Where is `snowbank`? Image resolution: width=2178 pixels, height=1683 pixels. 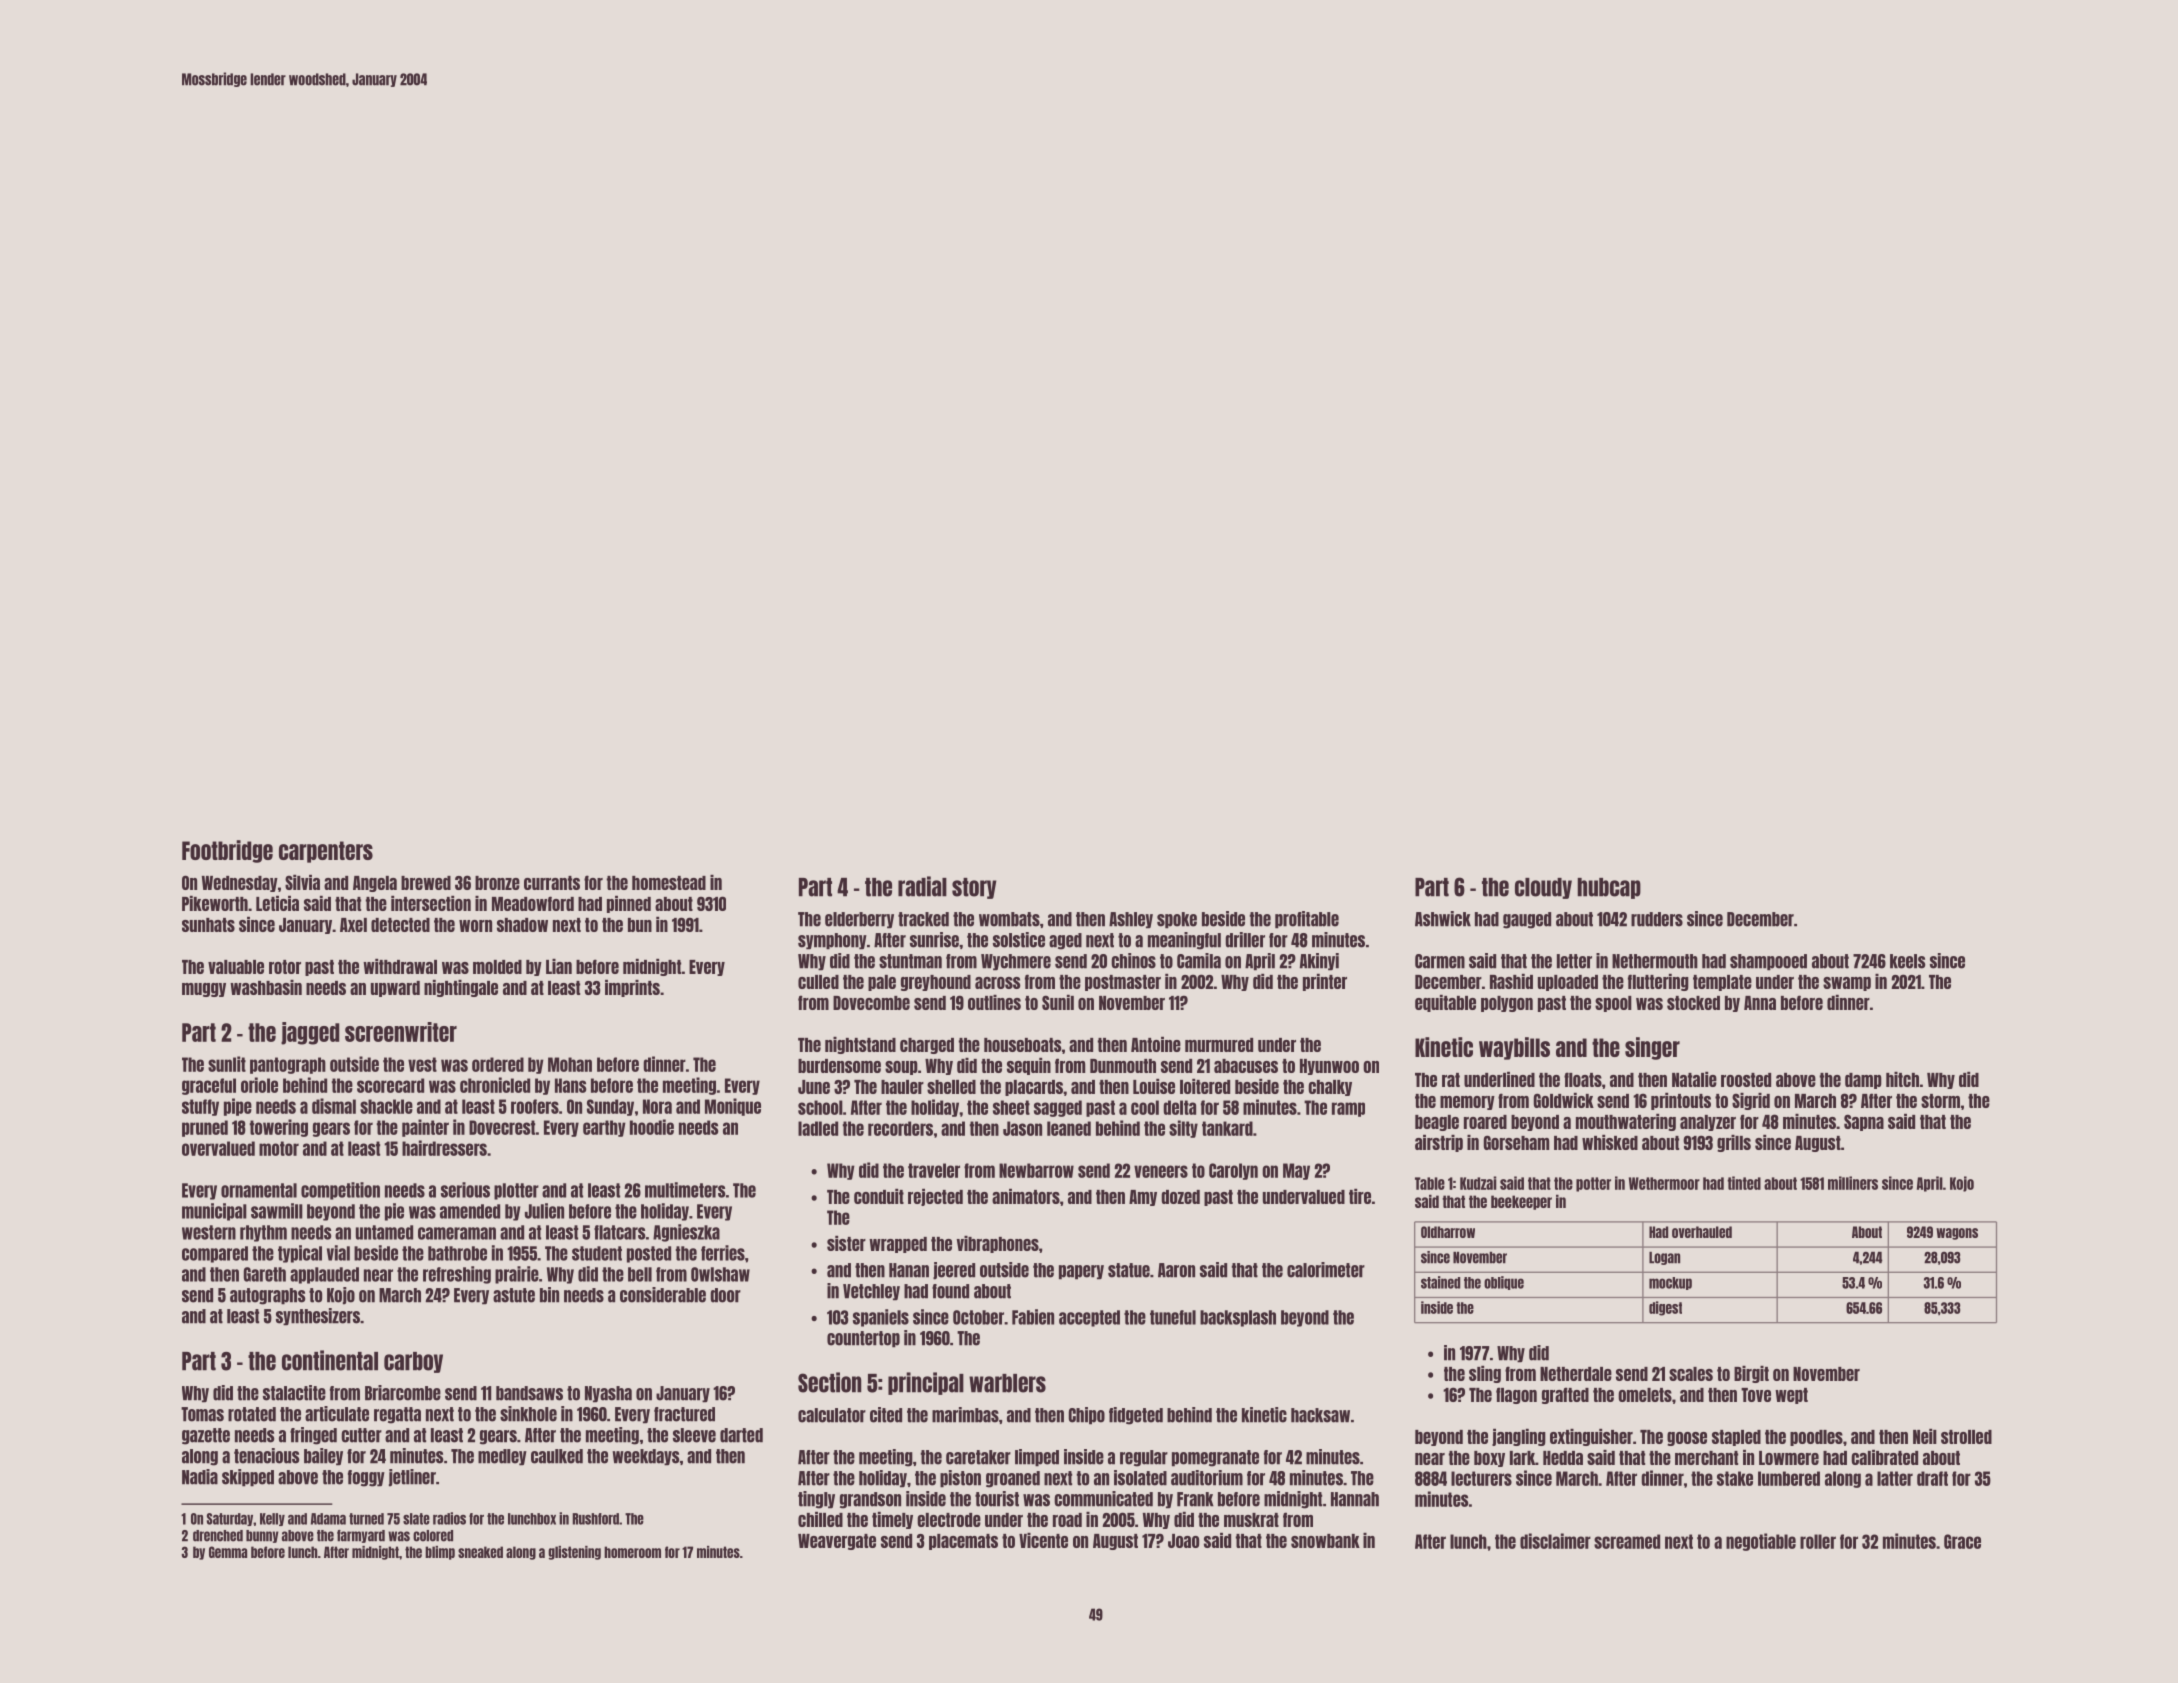 snowbank is located at coordinates (1325, 1541).
